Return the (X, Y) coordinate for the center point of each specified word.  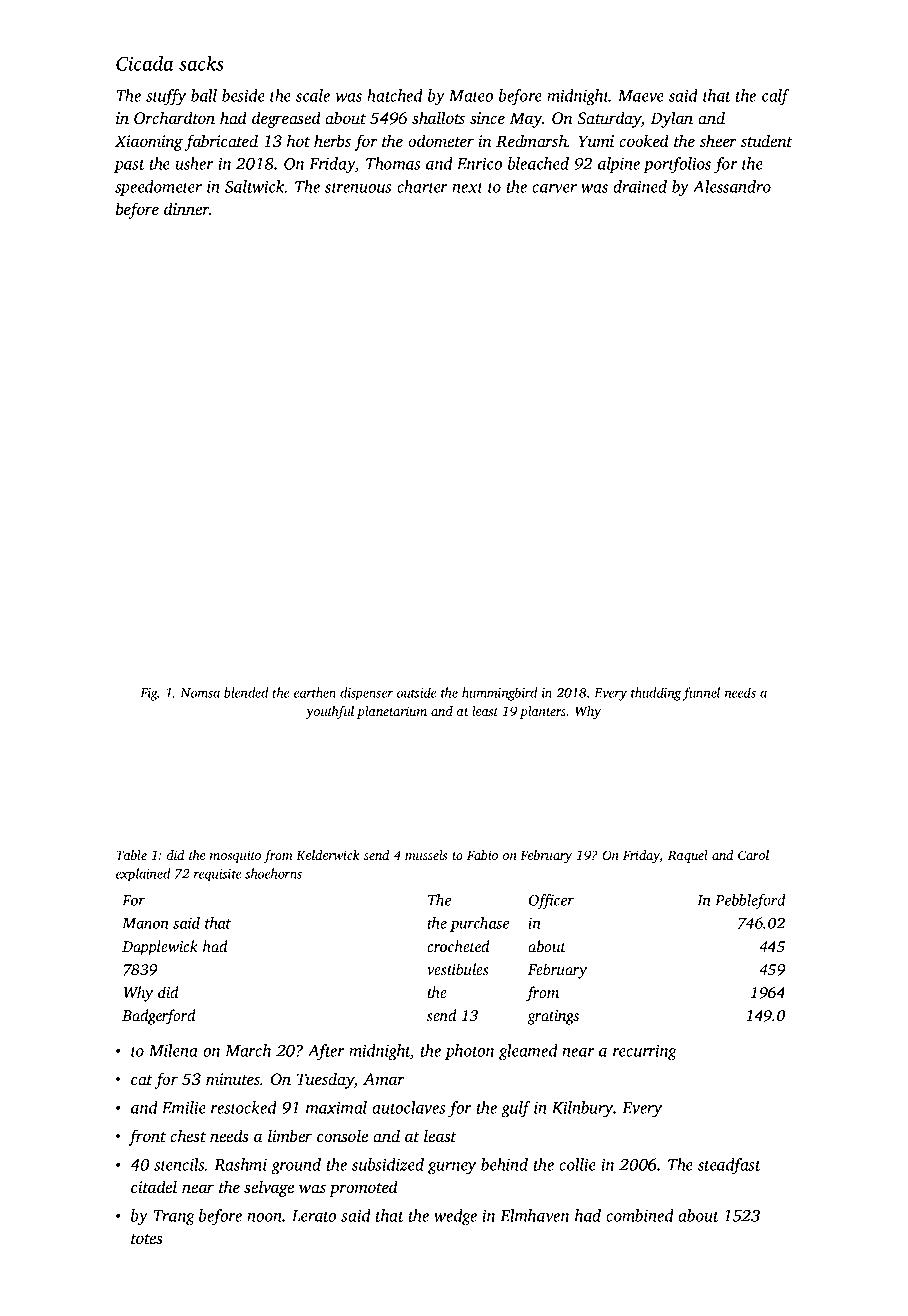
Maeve (641, 96)
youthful (329, 712)
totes (147, 1239)
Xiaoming (149, 143)
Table (131, 855)
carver (554, 188)
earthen (315, 692)
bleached (538, 163)
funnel (701, 694)
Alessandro (732, 186)
